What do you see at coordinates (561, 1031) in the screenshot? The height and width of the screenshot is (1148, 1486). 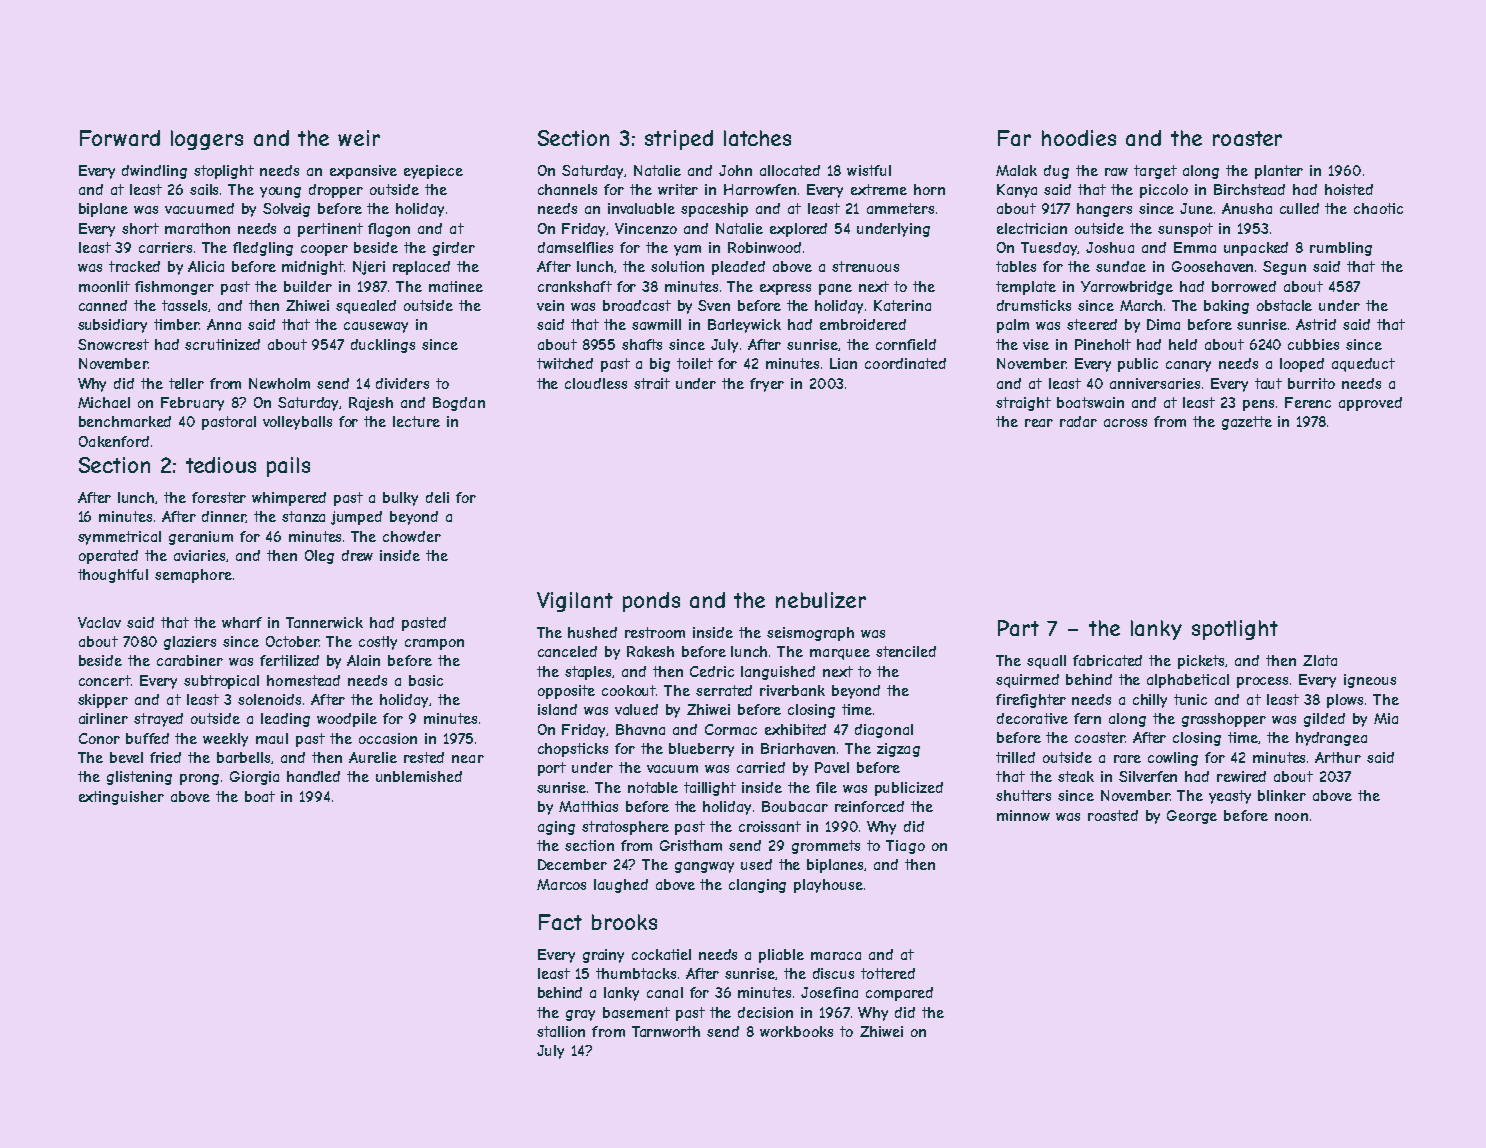 I see `stallion` at bounding box center [561, 1031].
